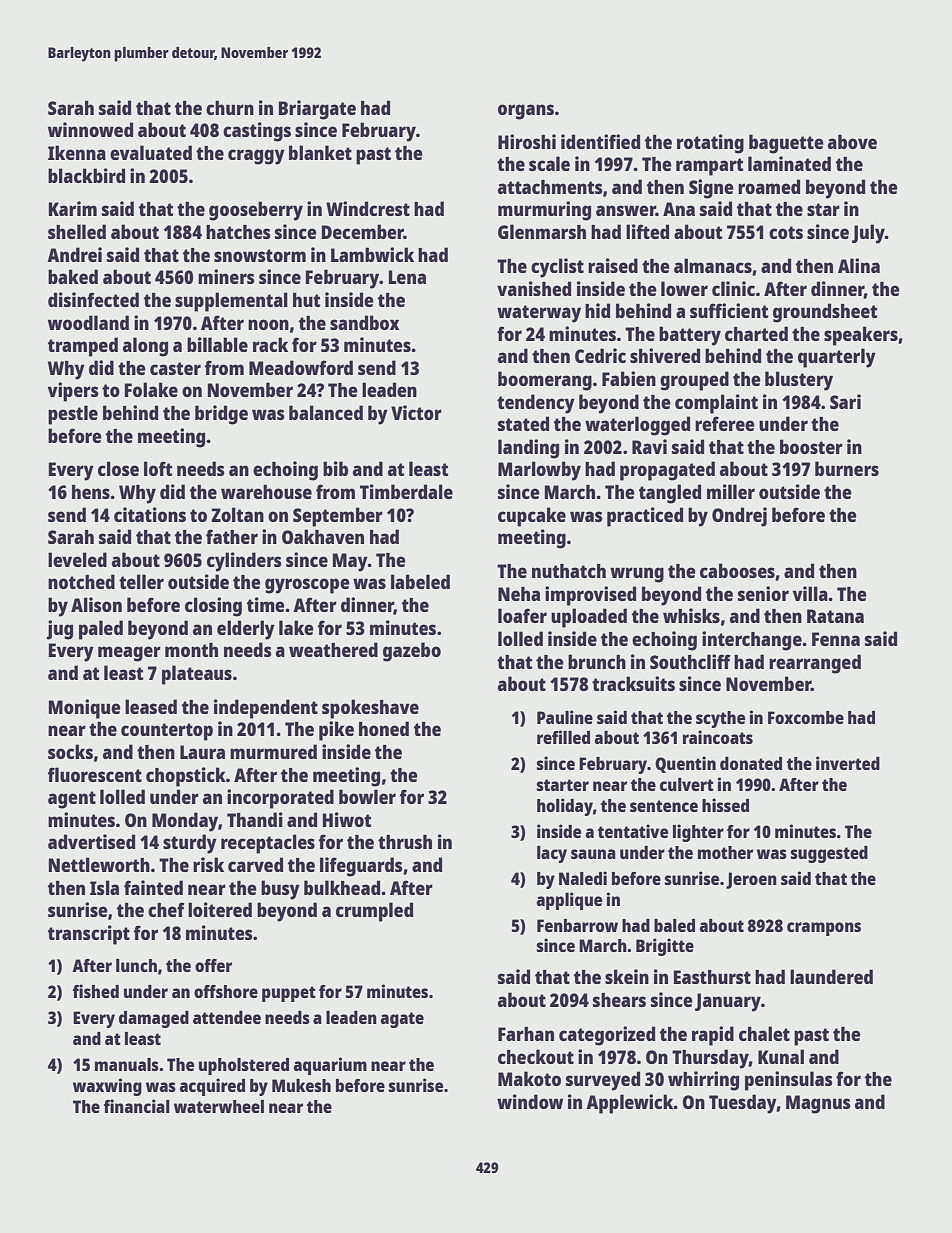 The height and width of the screenshot is (1233, 952). Describe the element at coordinates (384, 728) in the screenshot. I see `honed` at that location.
